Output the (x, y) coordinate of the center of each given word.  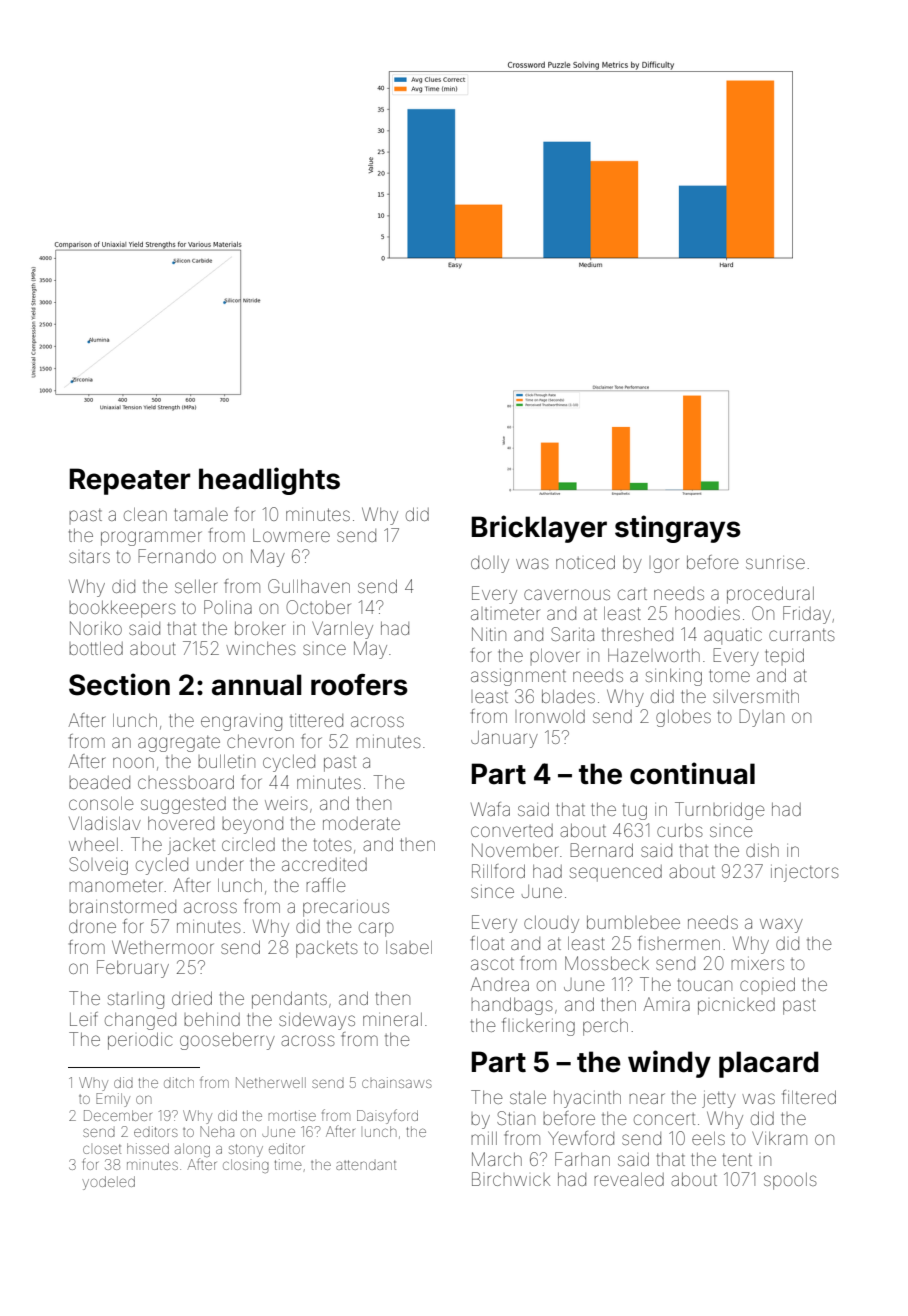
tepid (784, 655)
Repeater (130, 481)
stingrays (678, 529)
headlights (269, 481)
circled (248, 844)
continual (692, 773)
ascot (492, 964)
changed (140, 1021)
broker (260, 628)
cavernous (567, 594)
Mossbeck (607, 963)
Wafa (490, 809)
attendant (366, 1165)
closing (246, 1166)
